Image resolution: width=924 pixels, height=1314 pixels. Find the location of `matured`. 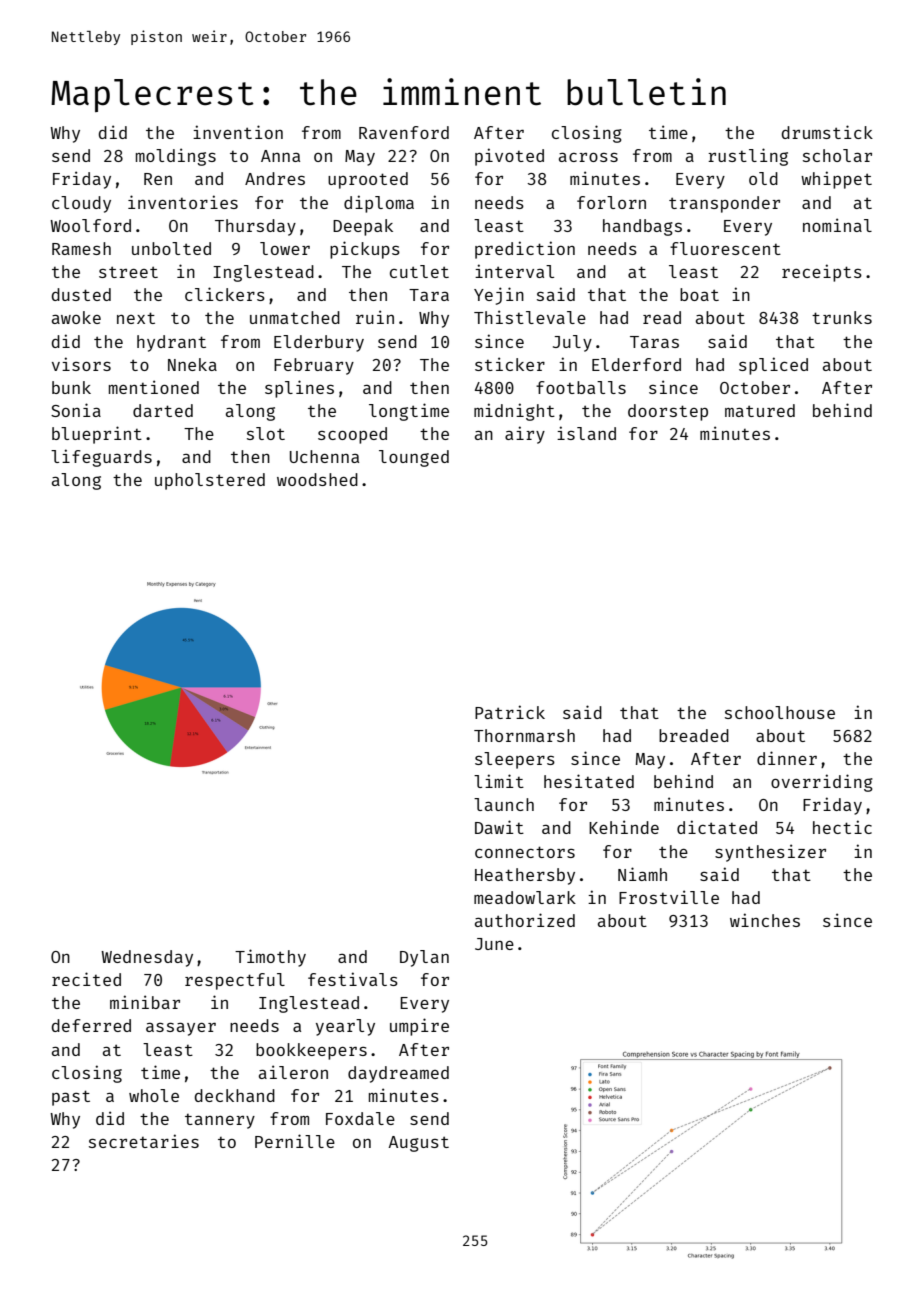

matured is located at coordinates (760, 410).
